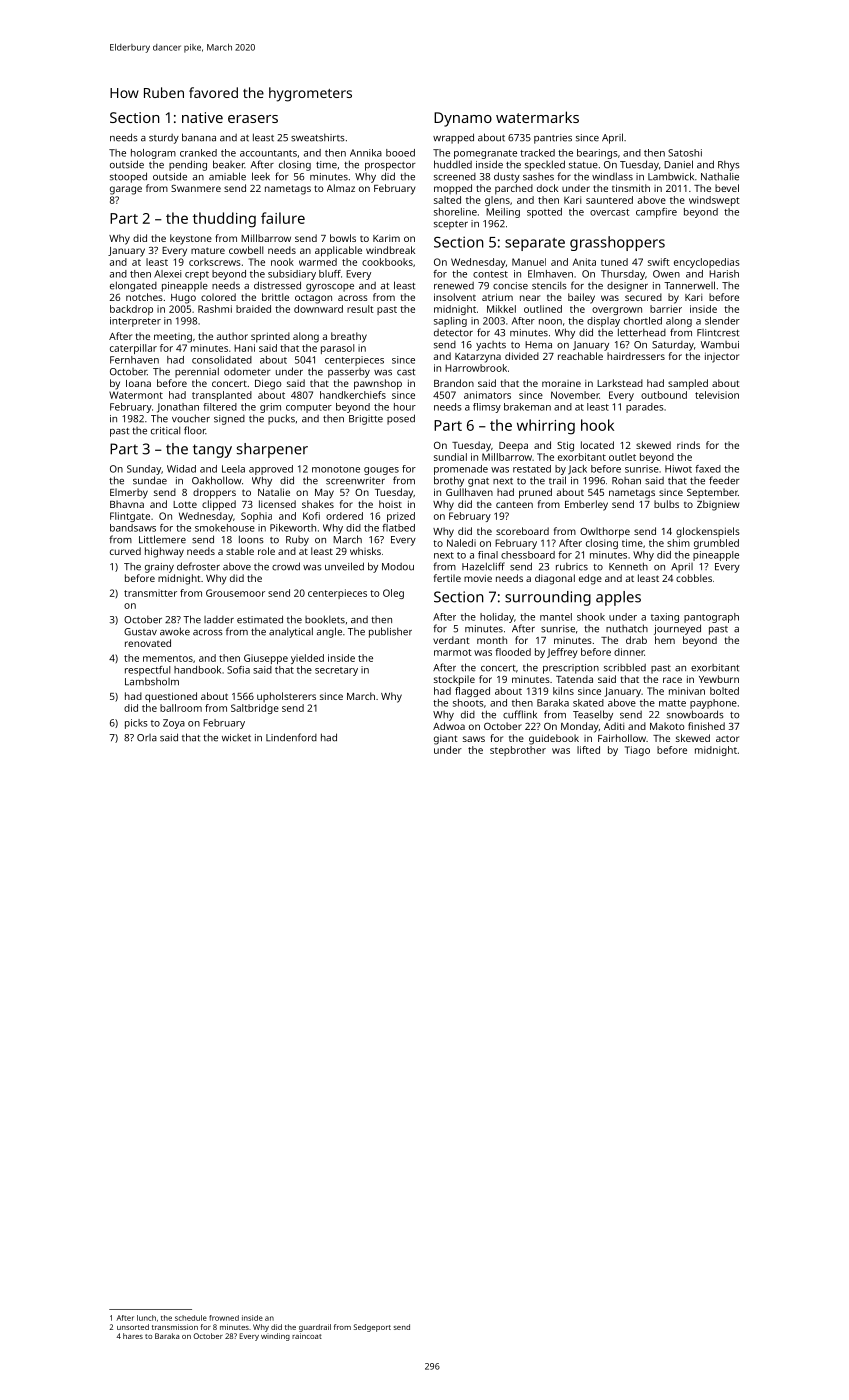 Image resolution: width=849 pixels, height=1400 pixels. I want to click on Dynamo, so click(463, 119).
